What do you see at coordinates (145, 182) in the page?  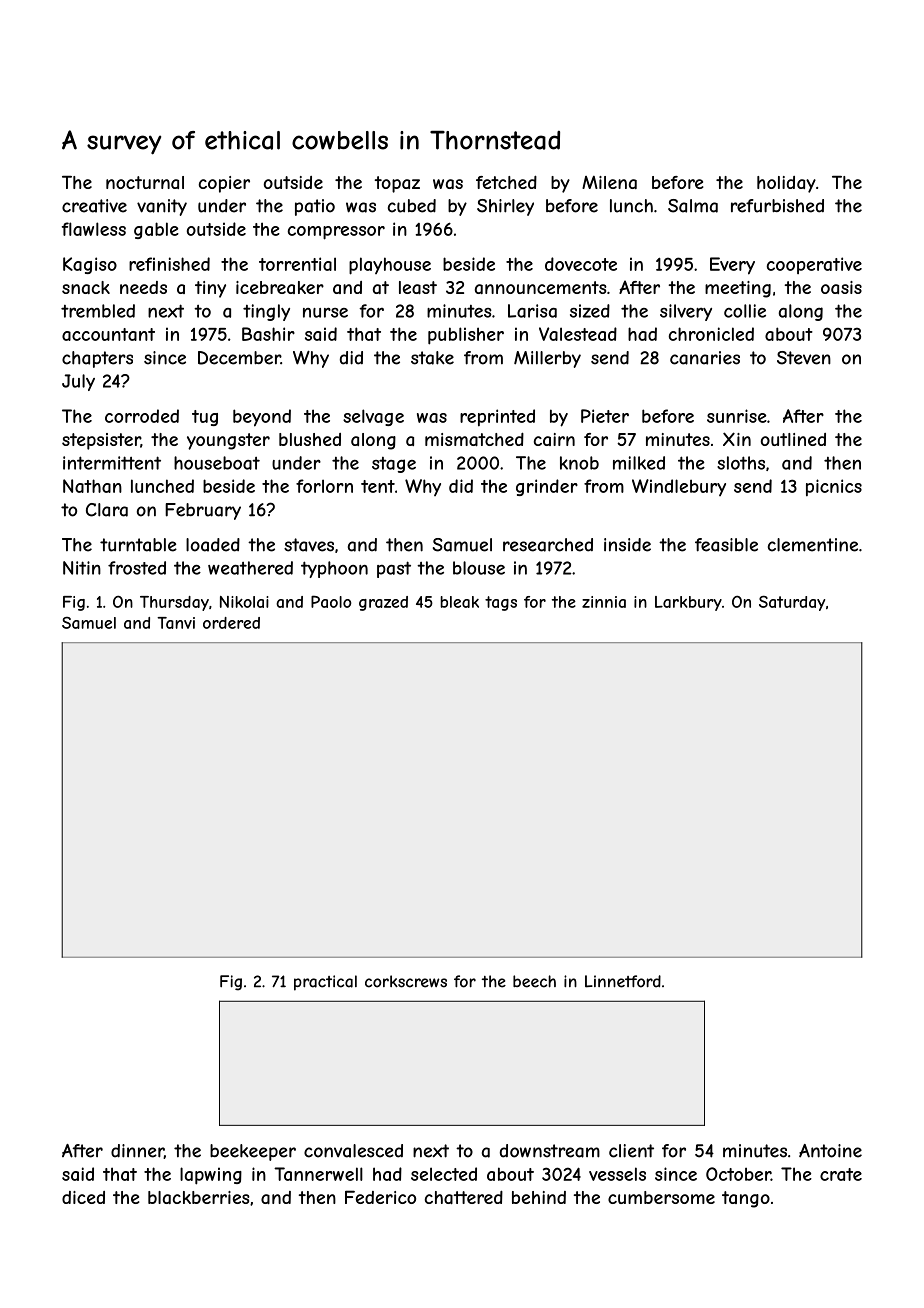 I see `nocturnal` at bounding box center [145, 182].
